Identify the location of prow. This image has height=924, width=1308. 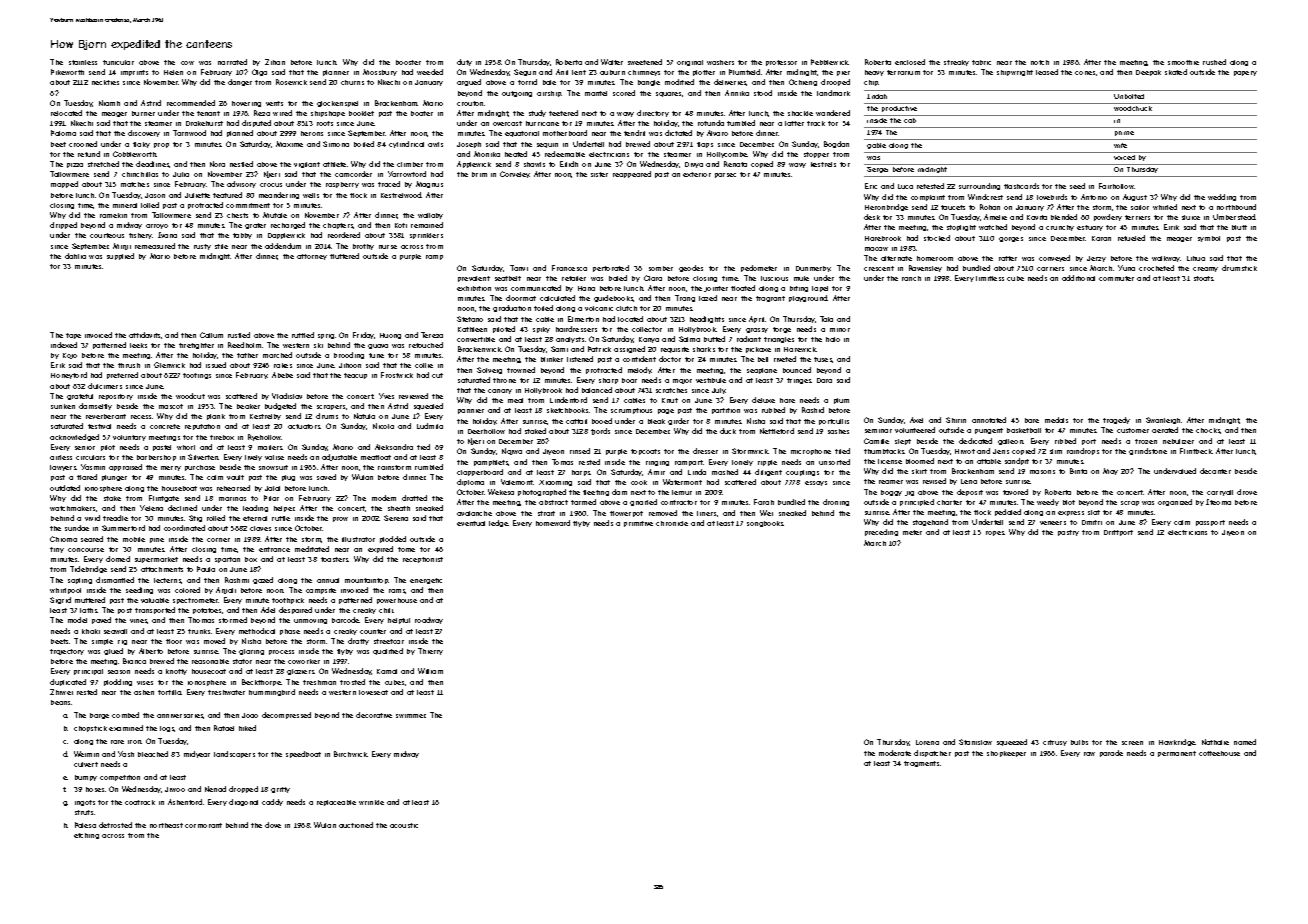
(340, 519).
